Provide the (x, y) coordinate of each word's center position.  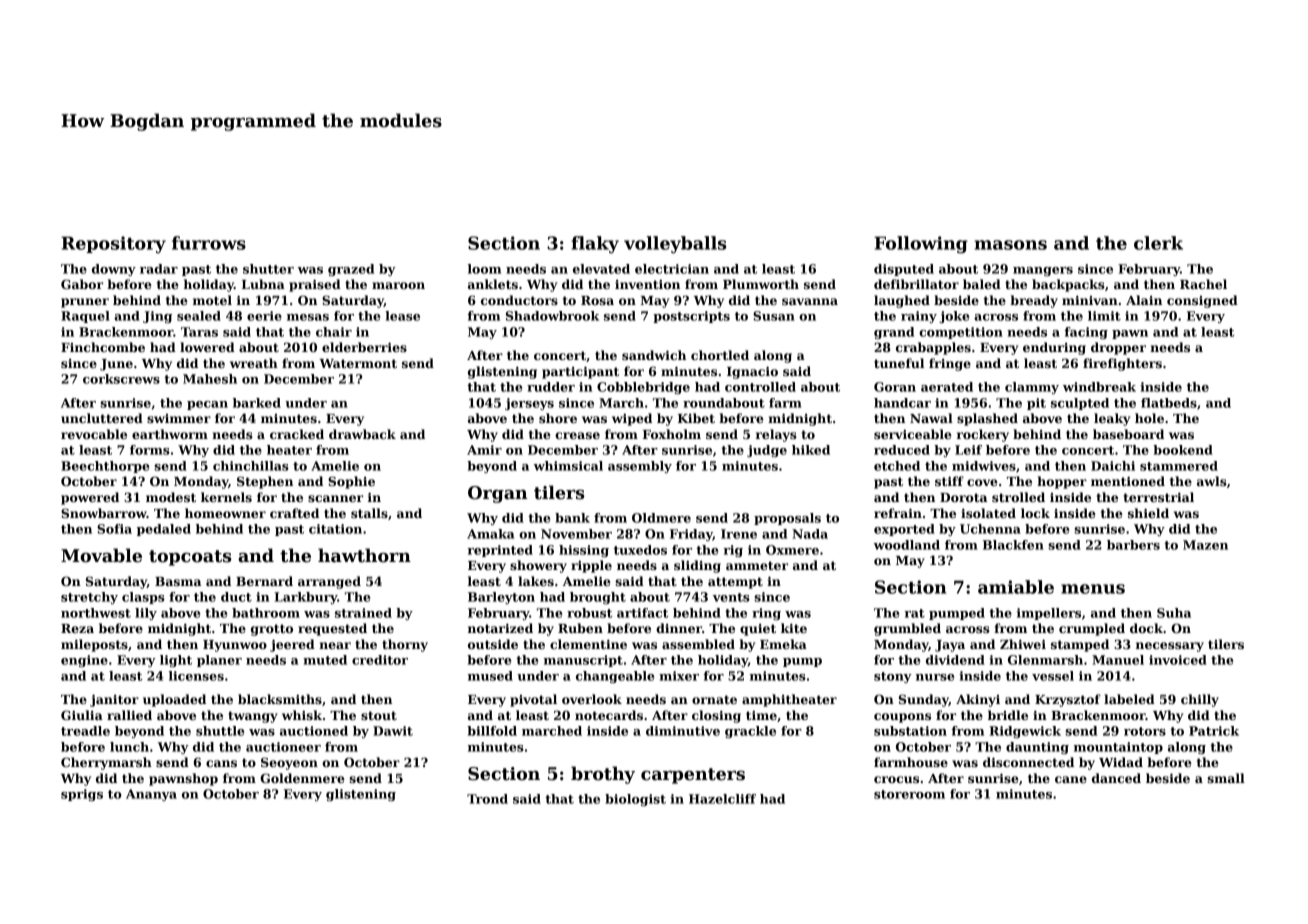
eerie (264, 316)
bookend (1183, 450)
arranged (329, 582)
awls (1212, 481)
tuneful (899, 363)
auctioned (314, 731)
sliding (697, 566)
